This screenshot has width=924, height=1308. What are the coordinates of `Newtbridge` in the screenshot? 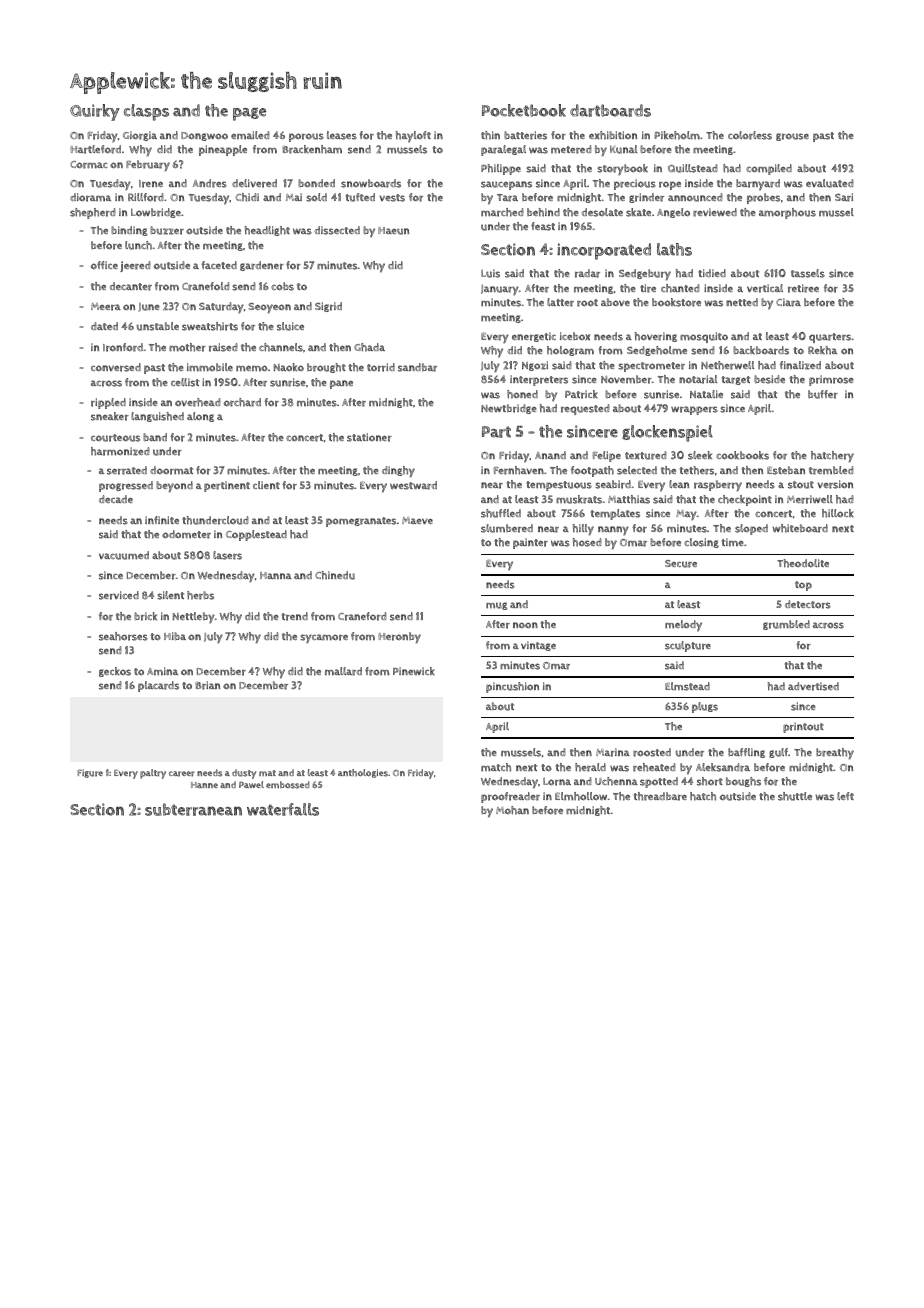 It's located at (509, 409).
